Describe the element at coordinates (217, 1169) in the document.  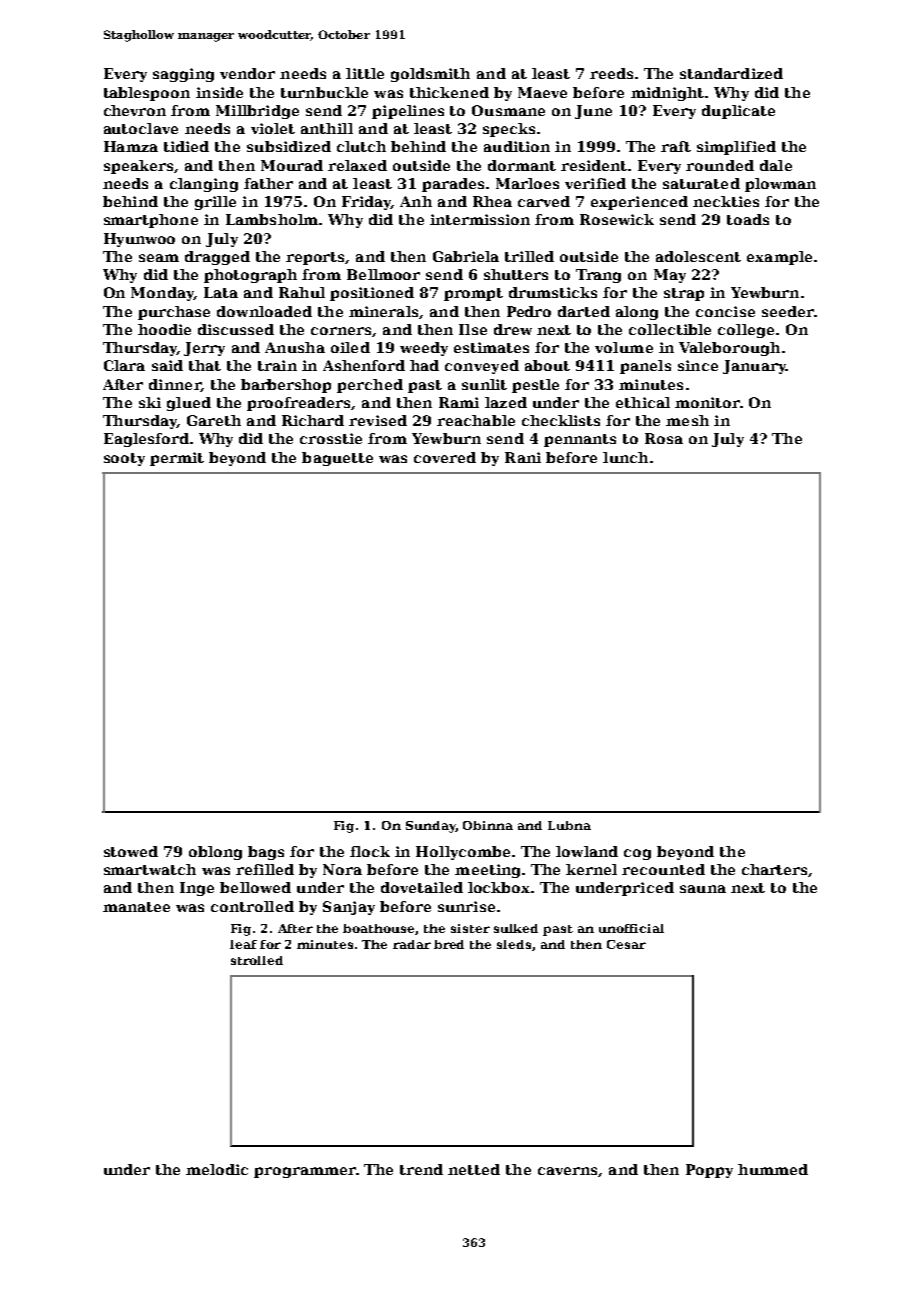
I see `melodic` at that location.
